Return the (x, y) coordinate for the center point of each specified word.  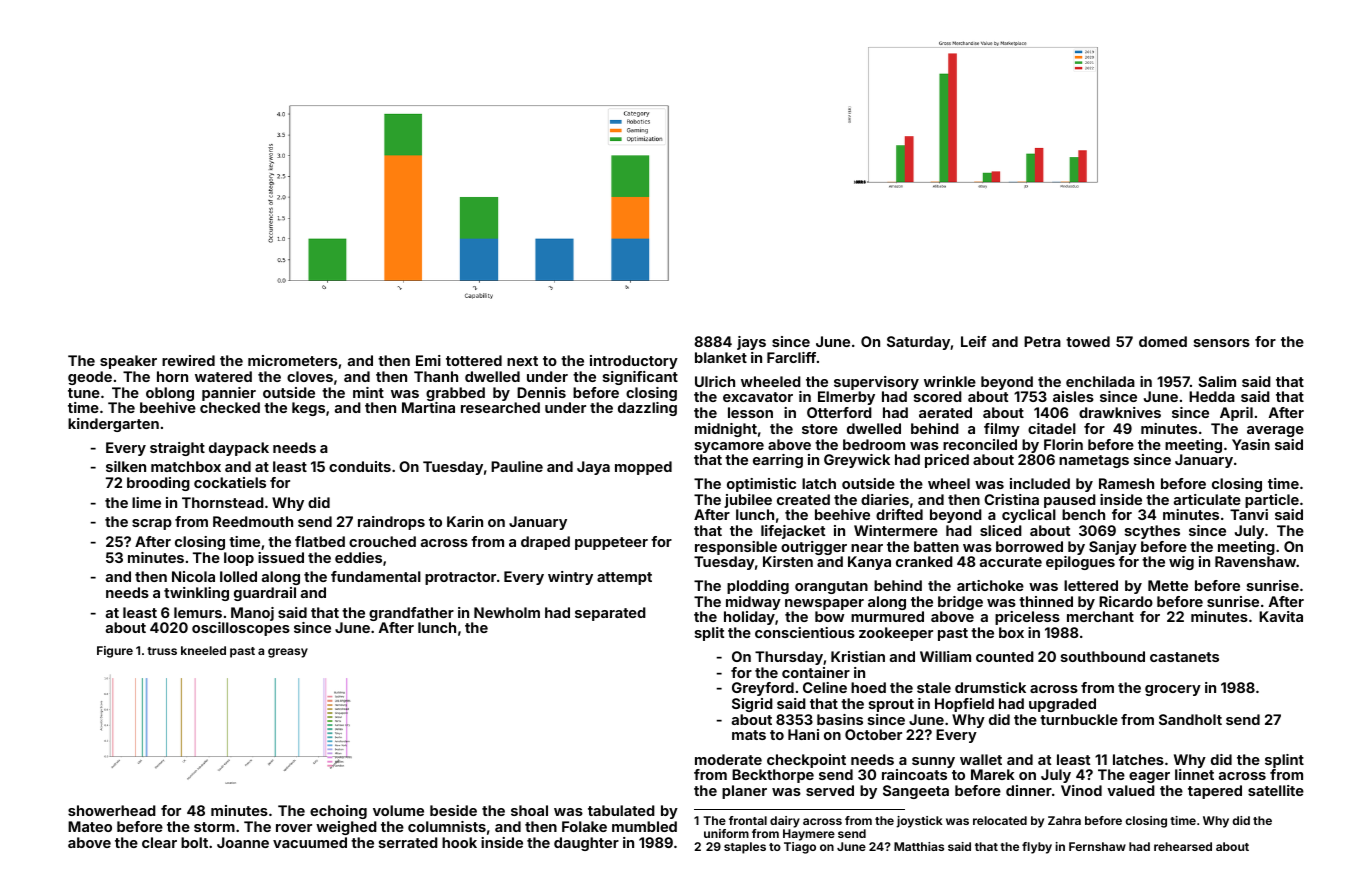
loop (239, 559)
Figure (115, 652)
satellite (1276, 790)
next (522, 361)
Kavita (1281, 616)
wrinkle (950, 381)
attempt (624, 578)
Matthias (919, 846)
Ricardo (1126, 601)
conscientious (805, 632)
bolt (194, 842)
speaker (128, 362)
